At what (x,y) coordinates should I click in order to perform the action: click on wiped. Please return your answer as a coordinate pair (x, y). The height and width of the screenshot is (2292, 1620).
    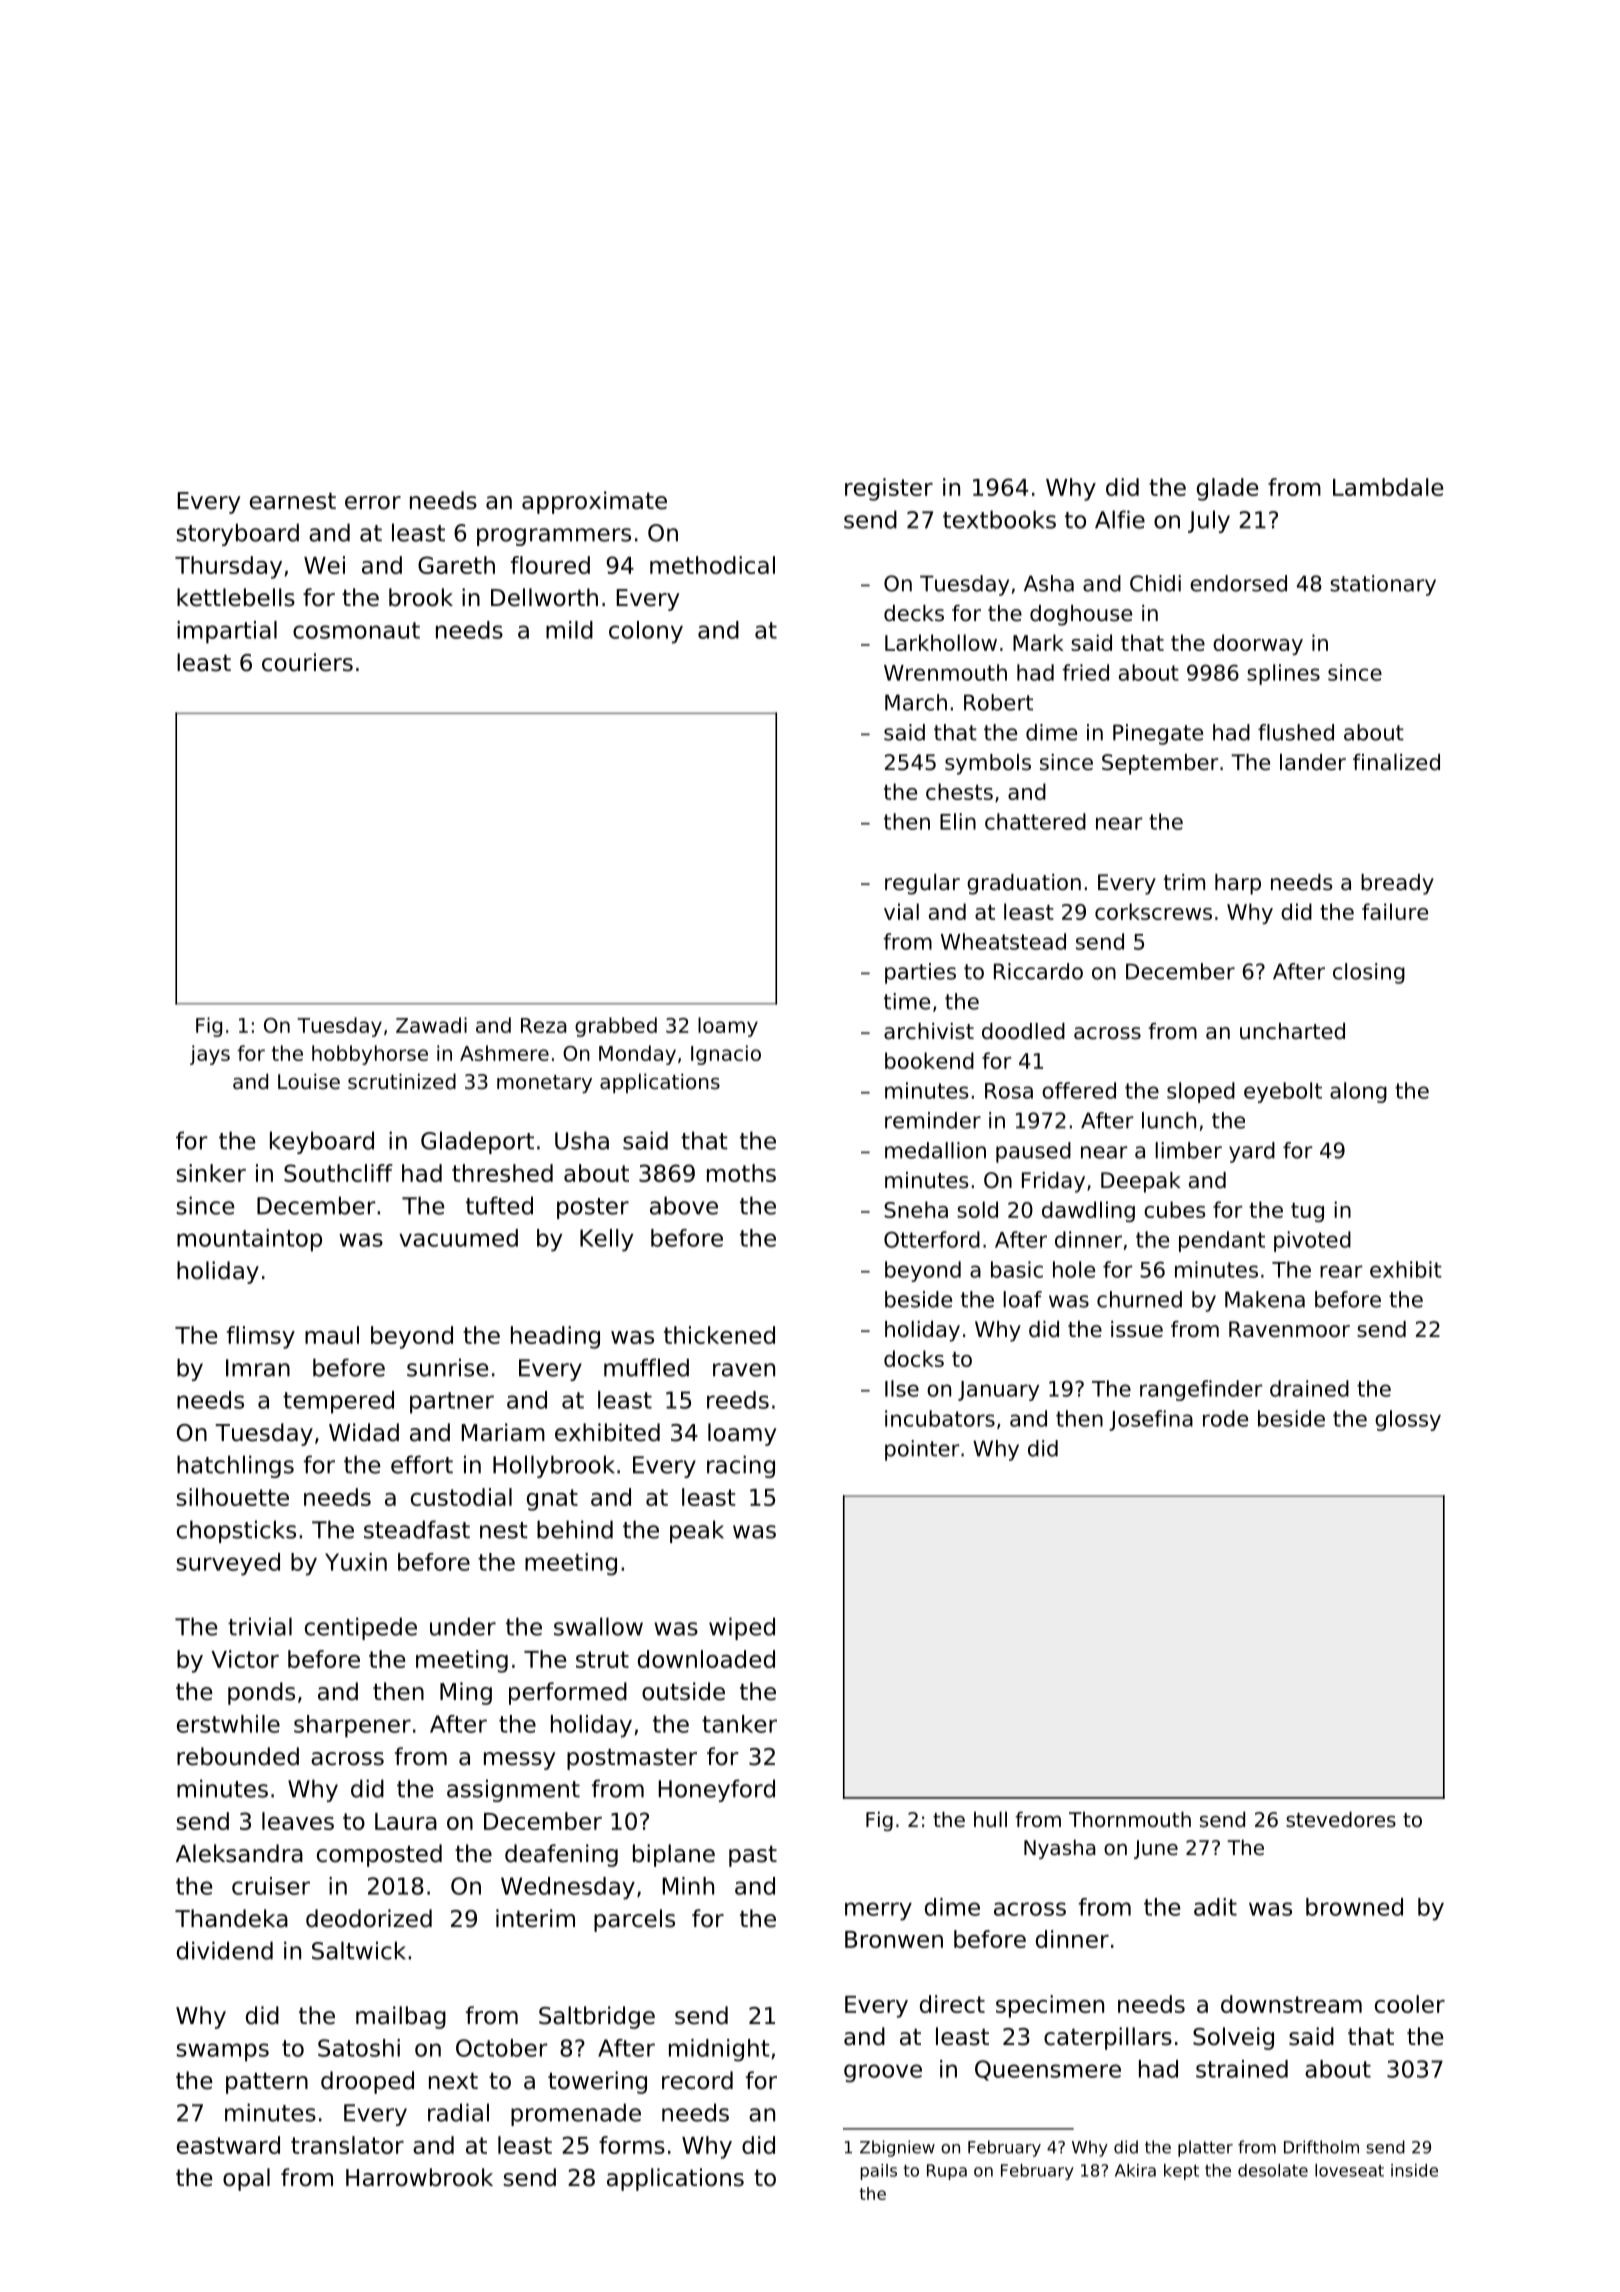
    Looking at the image, I should click on (742, 1628).
